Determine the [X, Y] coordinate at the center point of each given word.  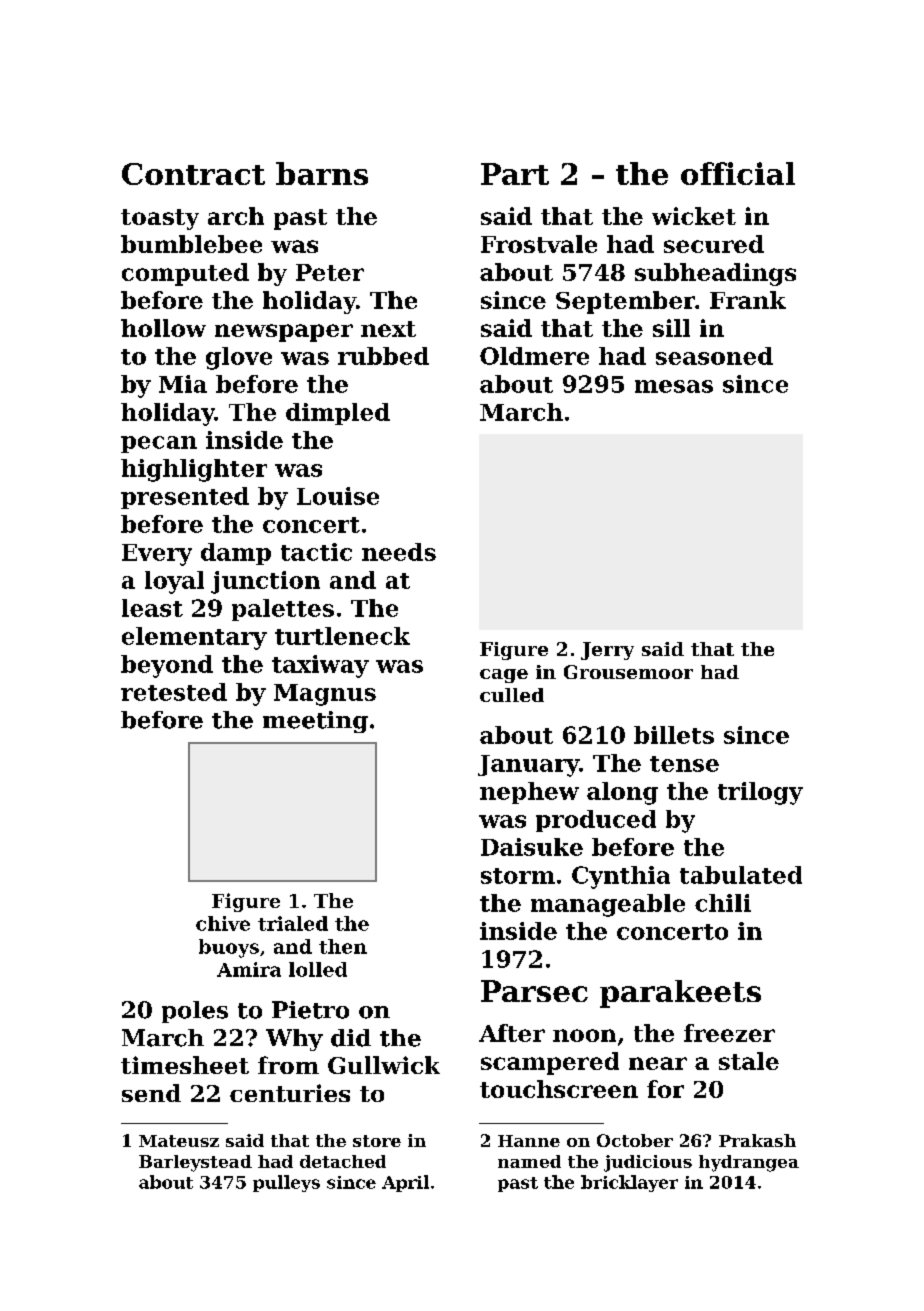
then [343, 946]
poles [195, 1012]
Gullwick [384, 1065]
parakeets [680, 994]
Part [515, 174]
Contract [193, 174]
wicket [694, 216]
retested [174, 692]
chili [723, 903]
